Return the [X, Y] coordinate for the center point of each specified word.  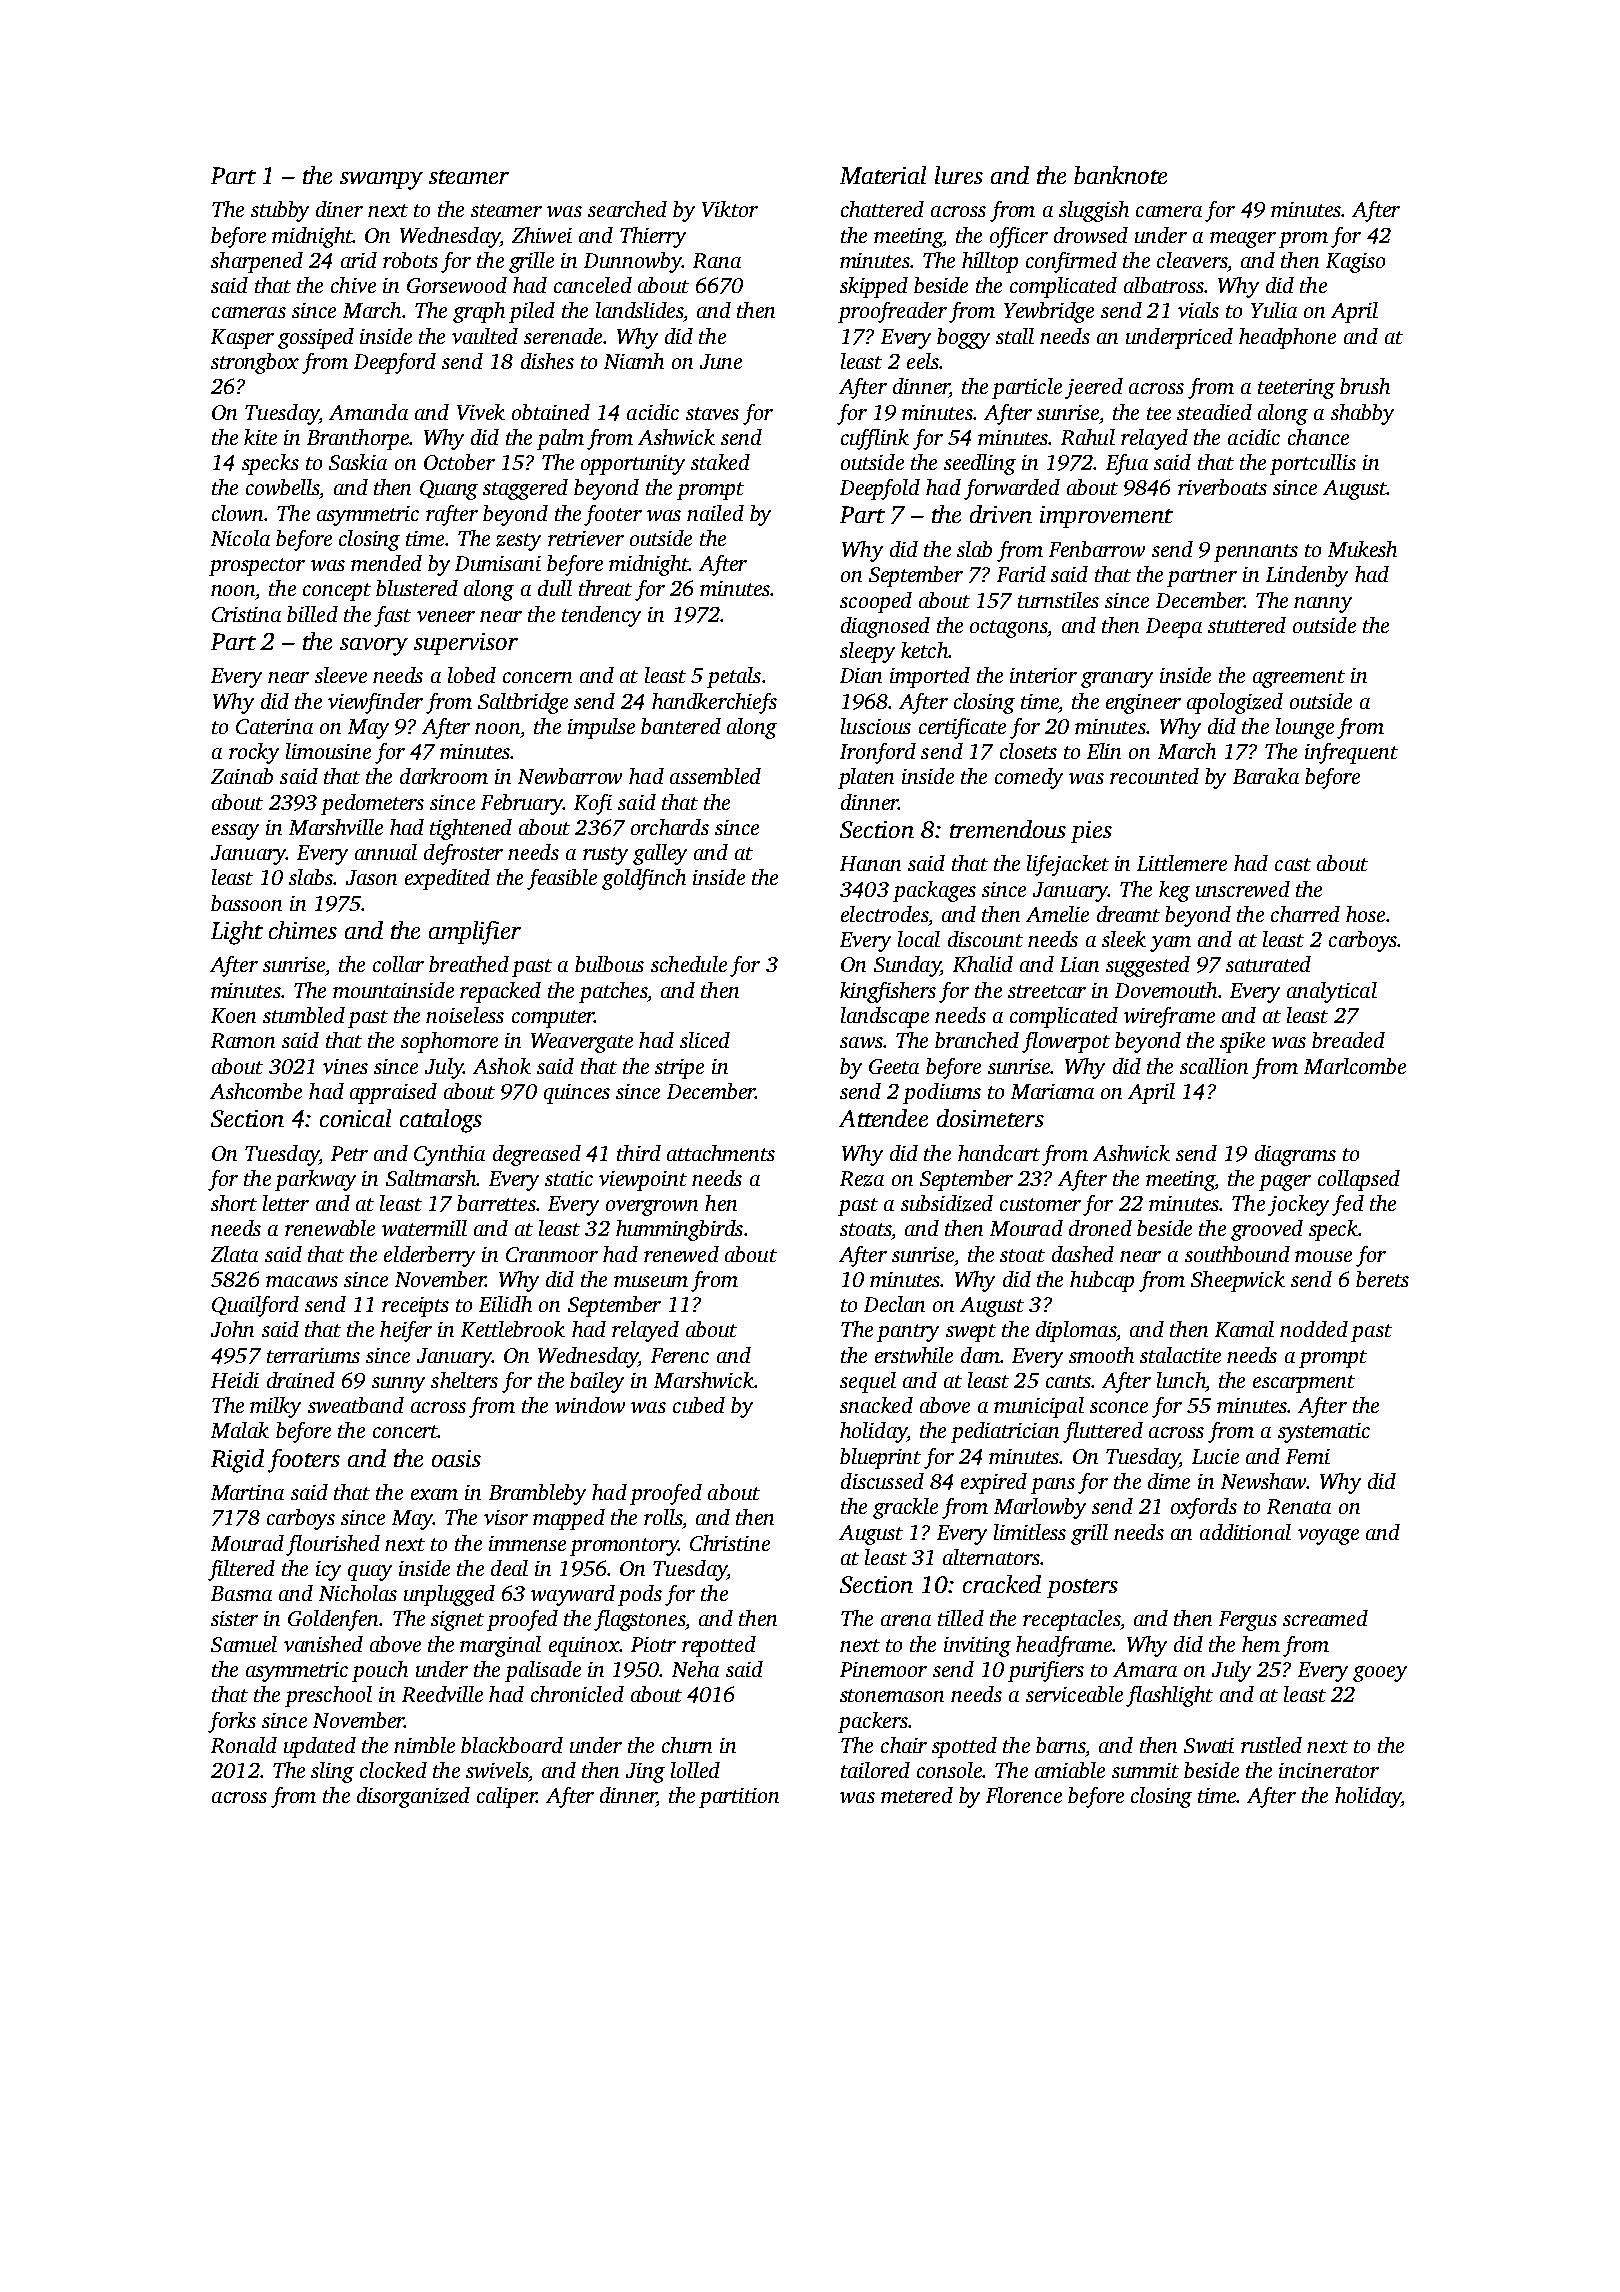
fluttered [1103, 1432]
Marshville [336, 827]
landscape [885, 1017]
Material [883, 175]
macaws [302, 1281]
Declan [894, 1304]
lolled [695, 1770]
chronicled [577, 1694]
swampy [381, 181]
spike [1242, 1042]
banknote [1120, 175]
